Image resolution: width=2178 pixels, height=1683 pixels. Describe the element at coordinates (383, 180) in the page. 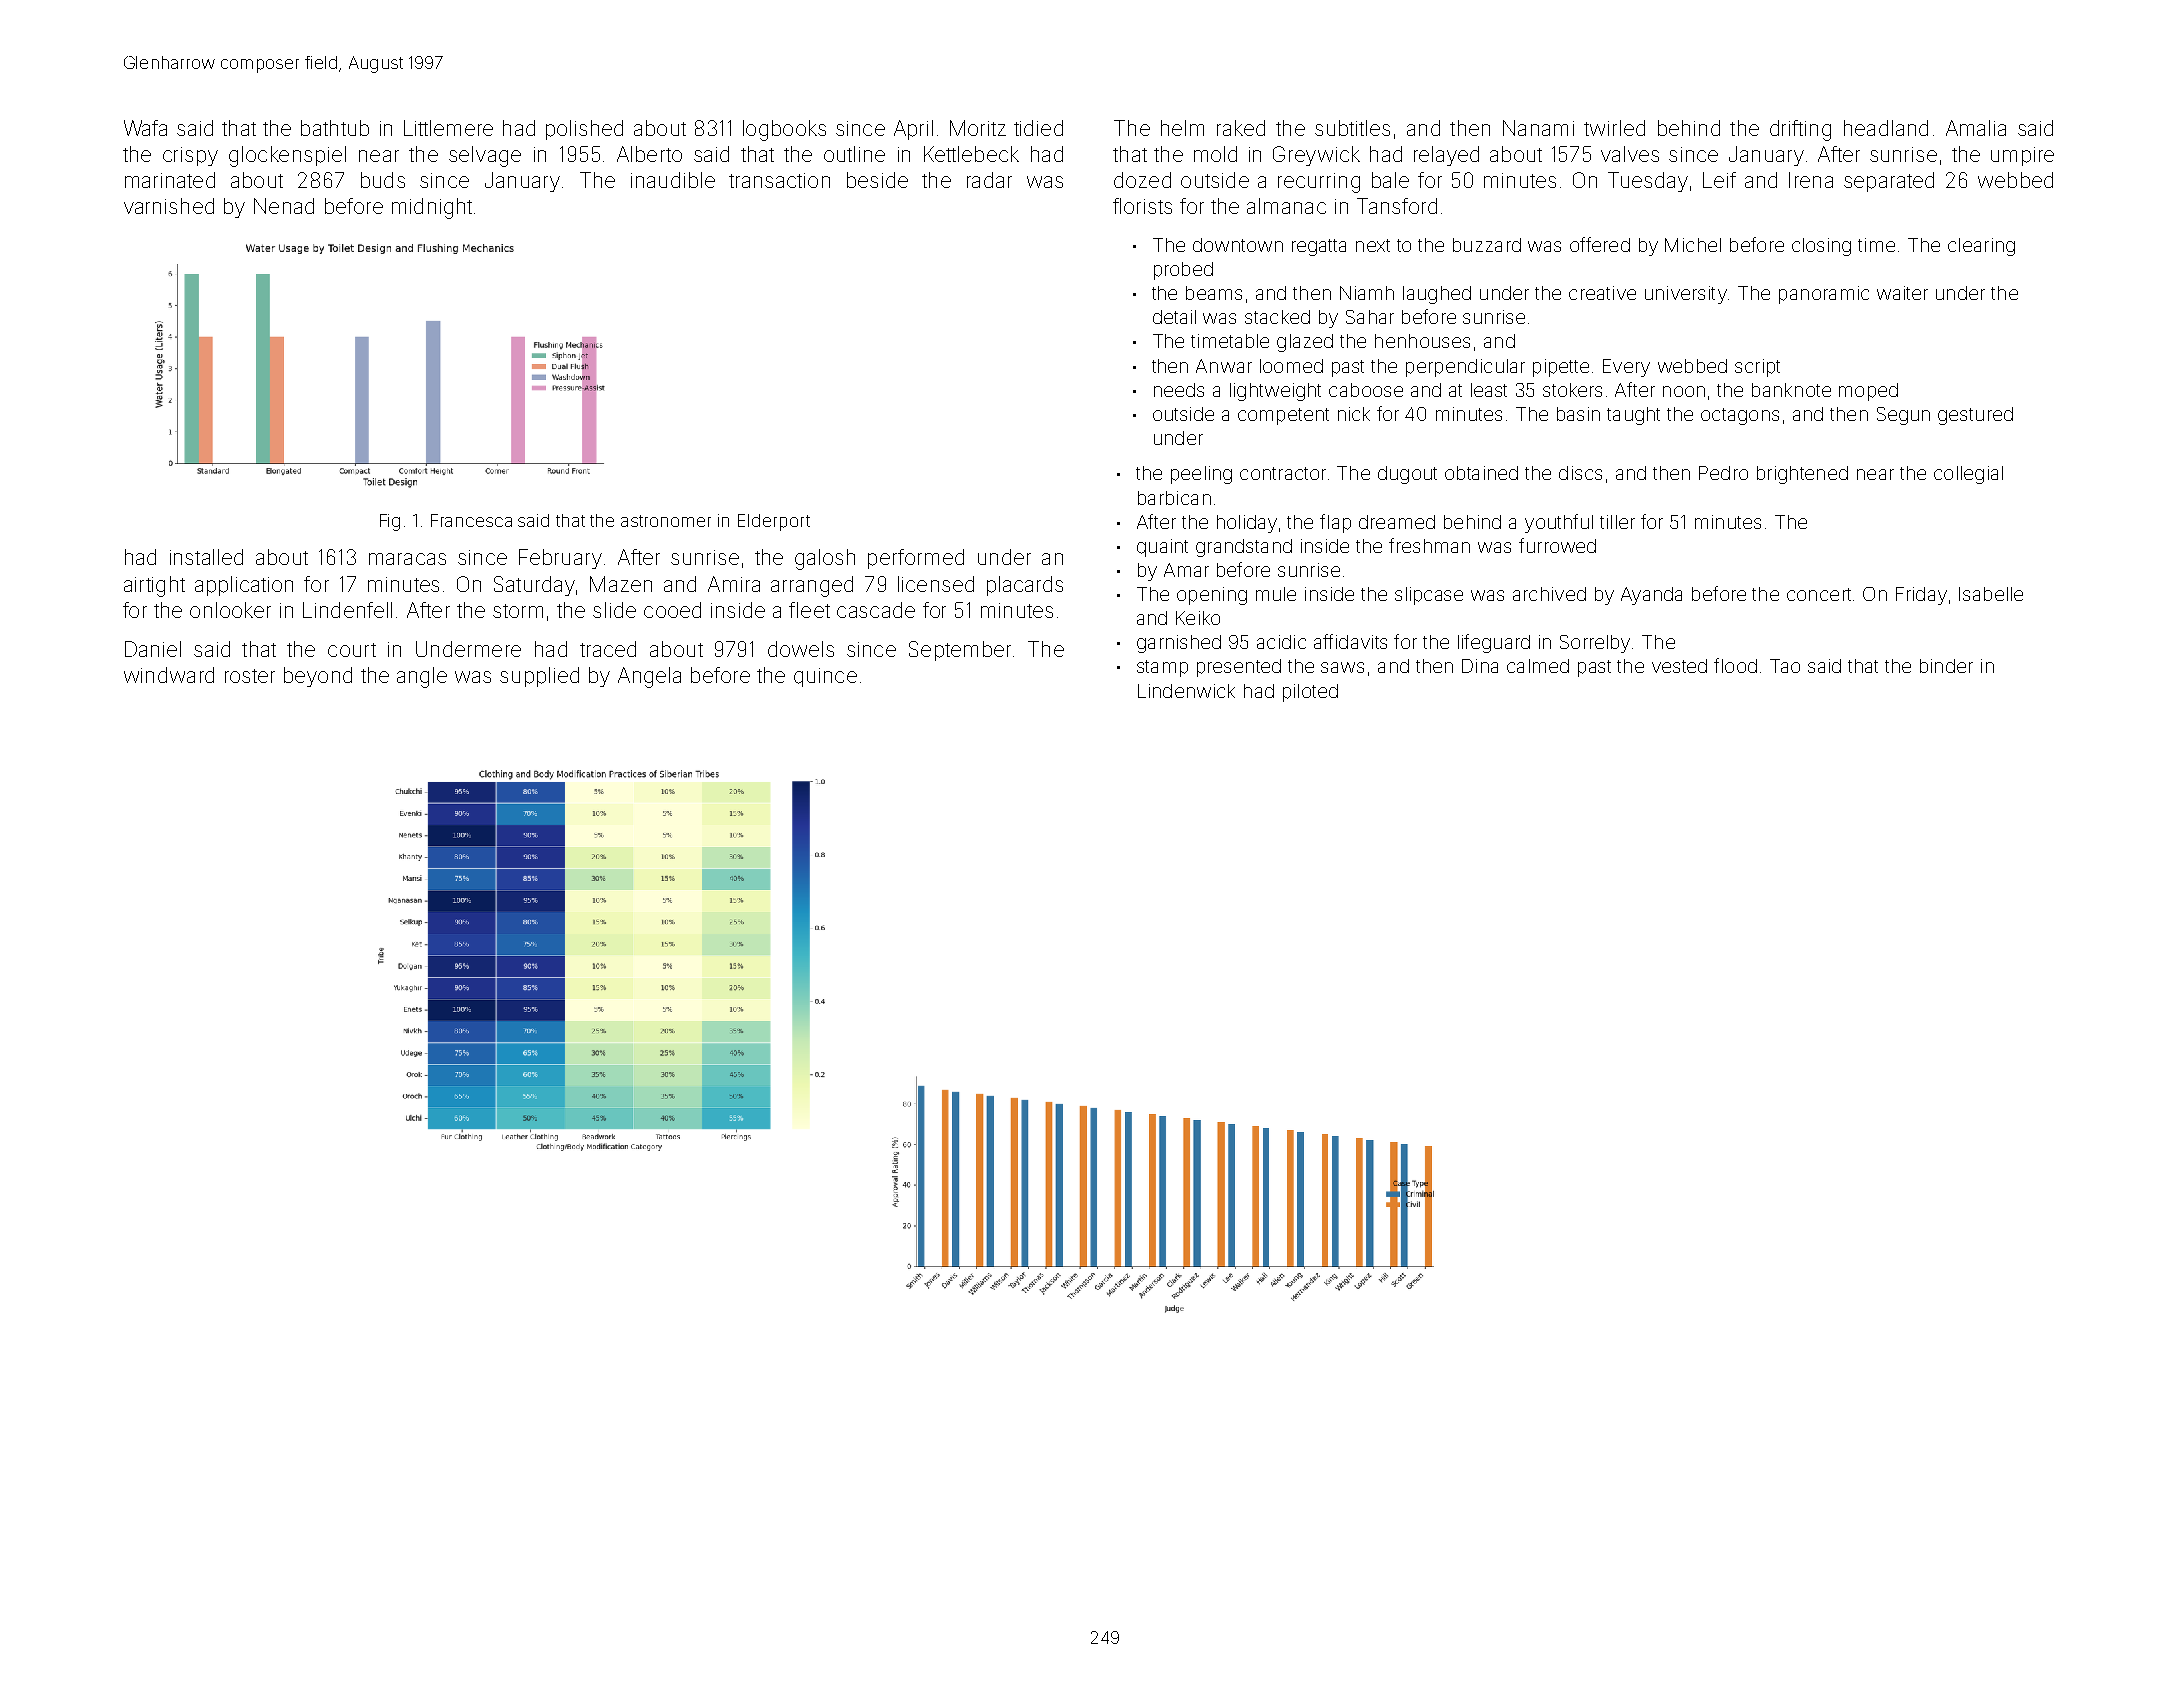

I see `buds` at that location.
